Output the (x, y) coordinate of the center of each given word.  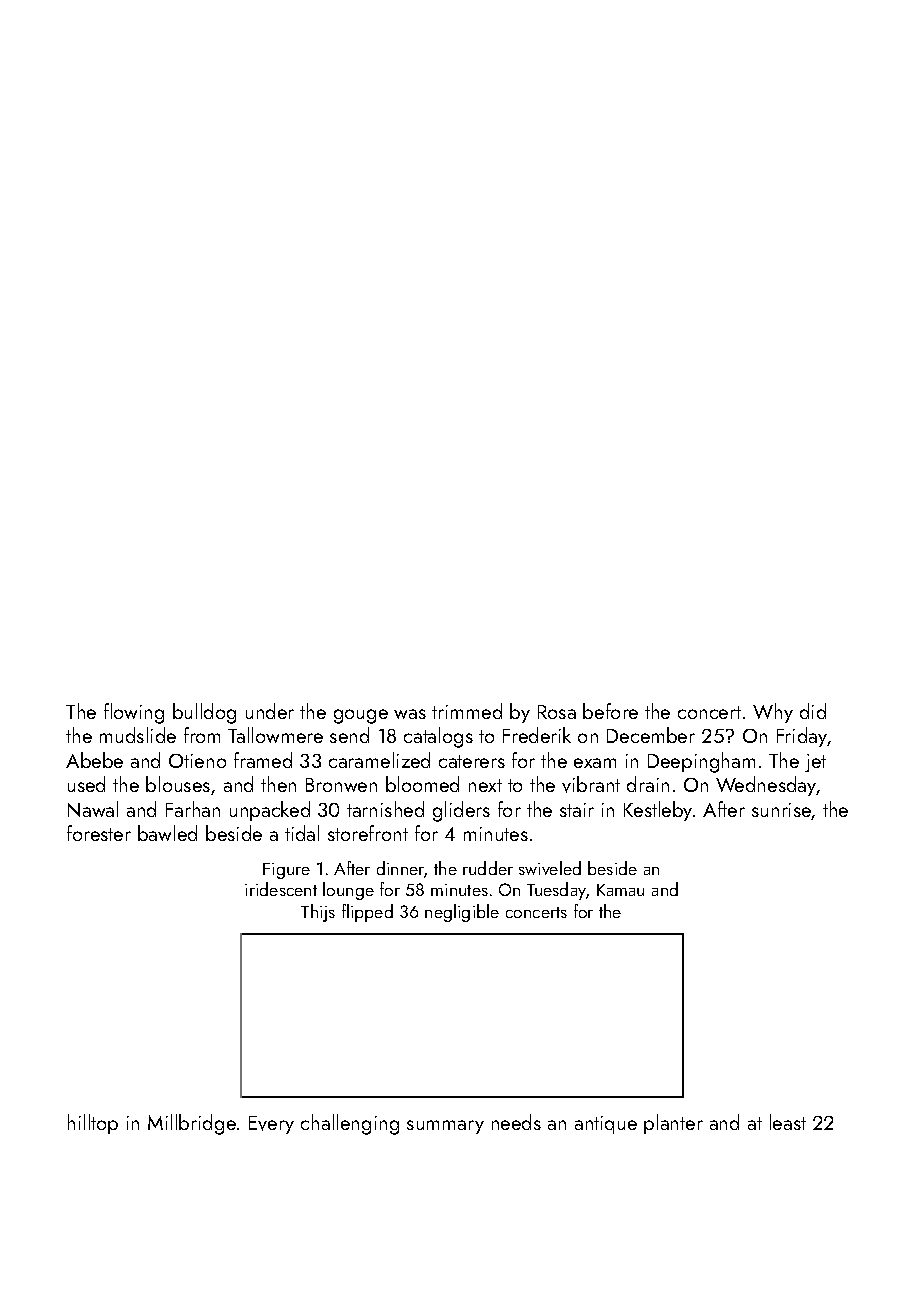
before (610, 711)
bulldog (204, 713)
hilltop (93, 1124)
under (270, 711)
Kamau (620, 890)
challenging (350, 1124)
